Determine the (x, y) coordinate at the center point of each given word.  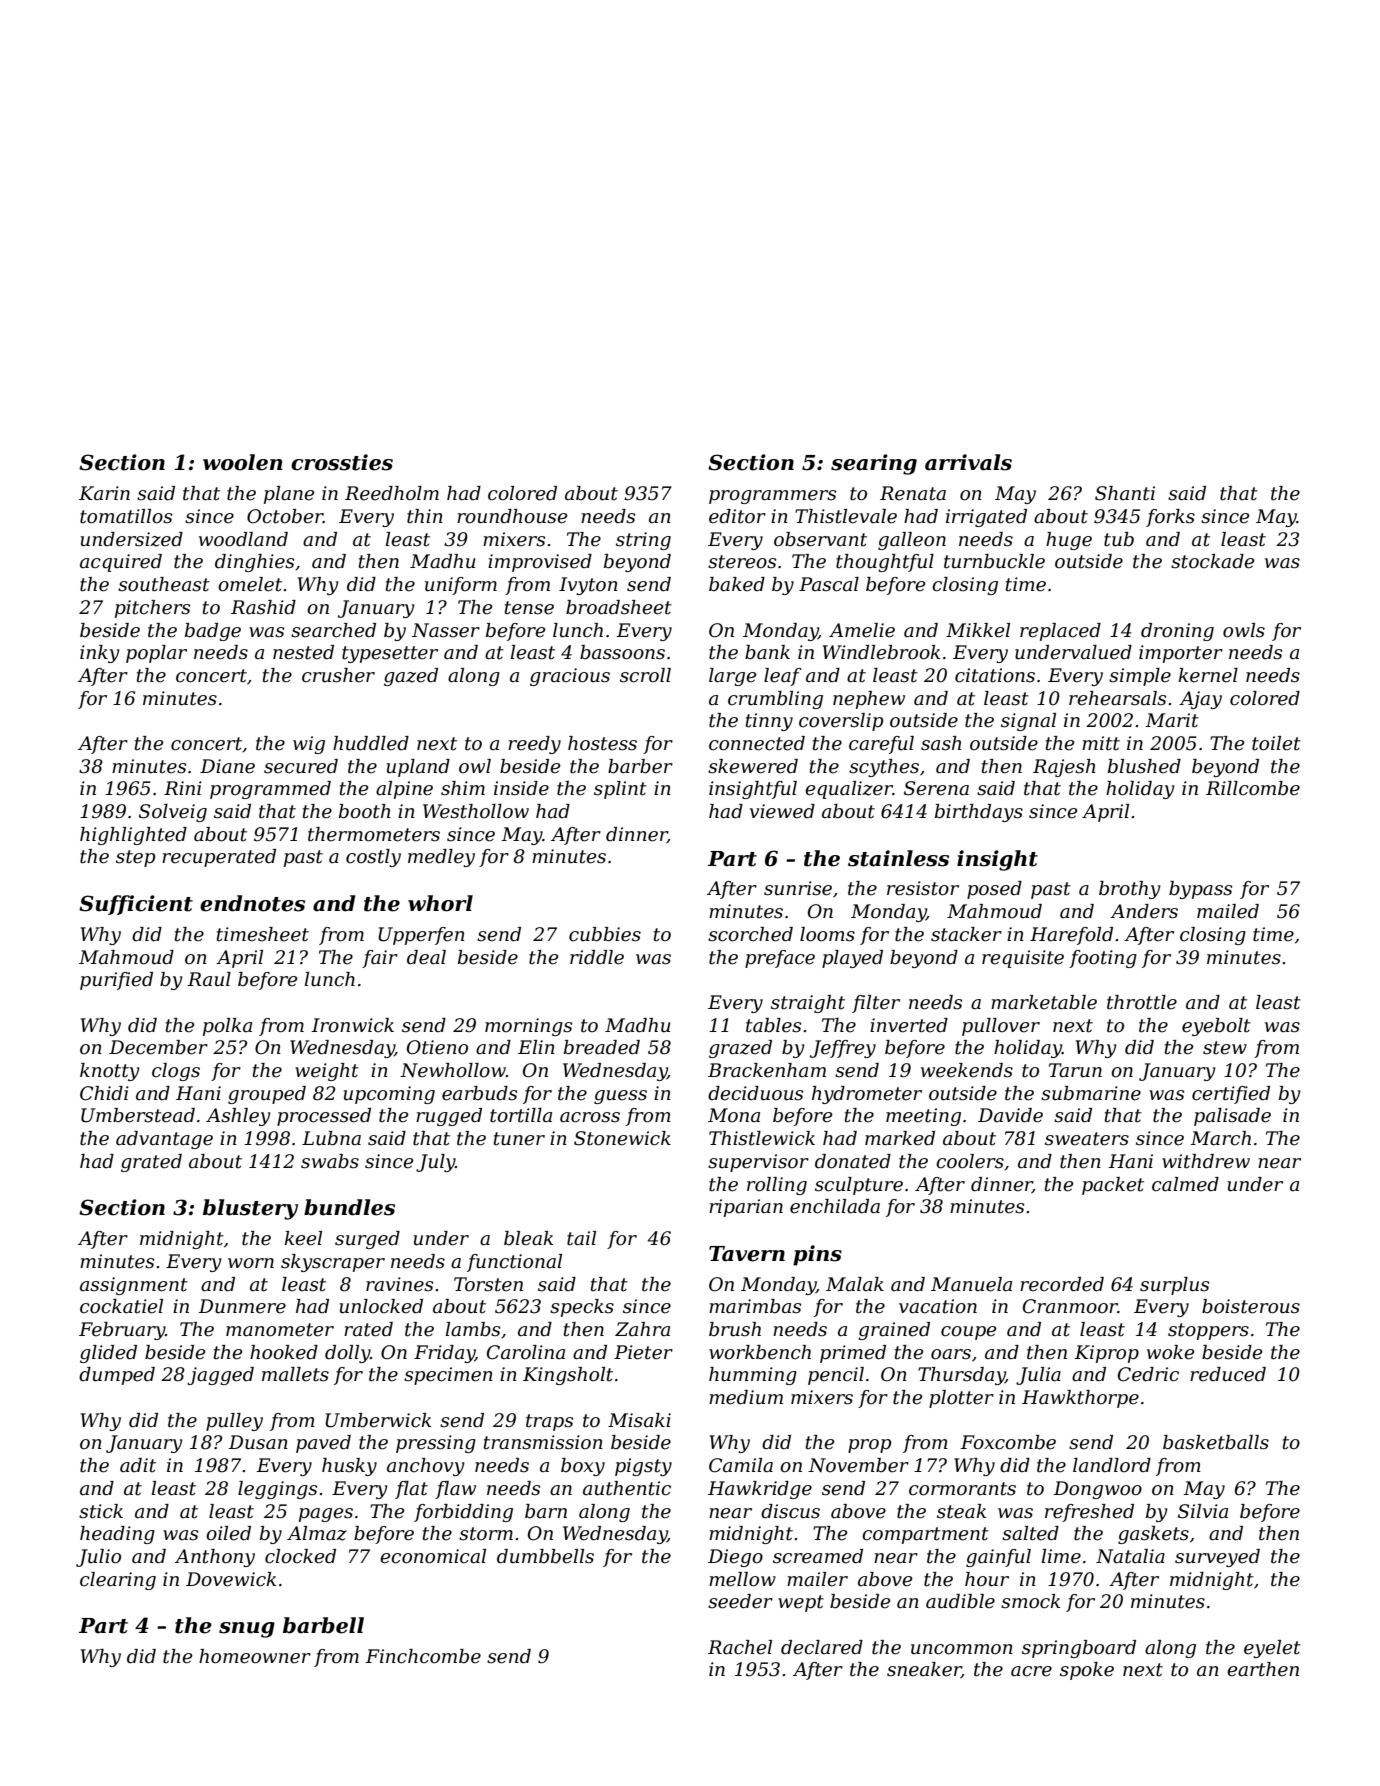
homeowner (255, 1656)
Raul (209, 979)
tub (1119, 539)
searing (874, 464)
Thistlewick (762, 1138)
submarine (1091, 1093)
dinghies (254, 563)
